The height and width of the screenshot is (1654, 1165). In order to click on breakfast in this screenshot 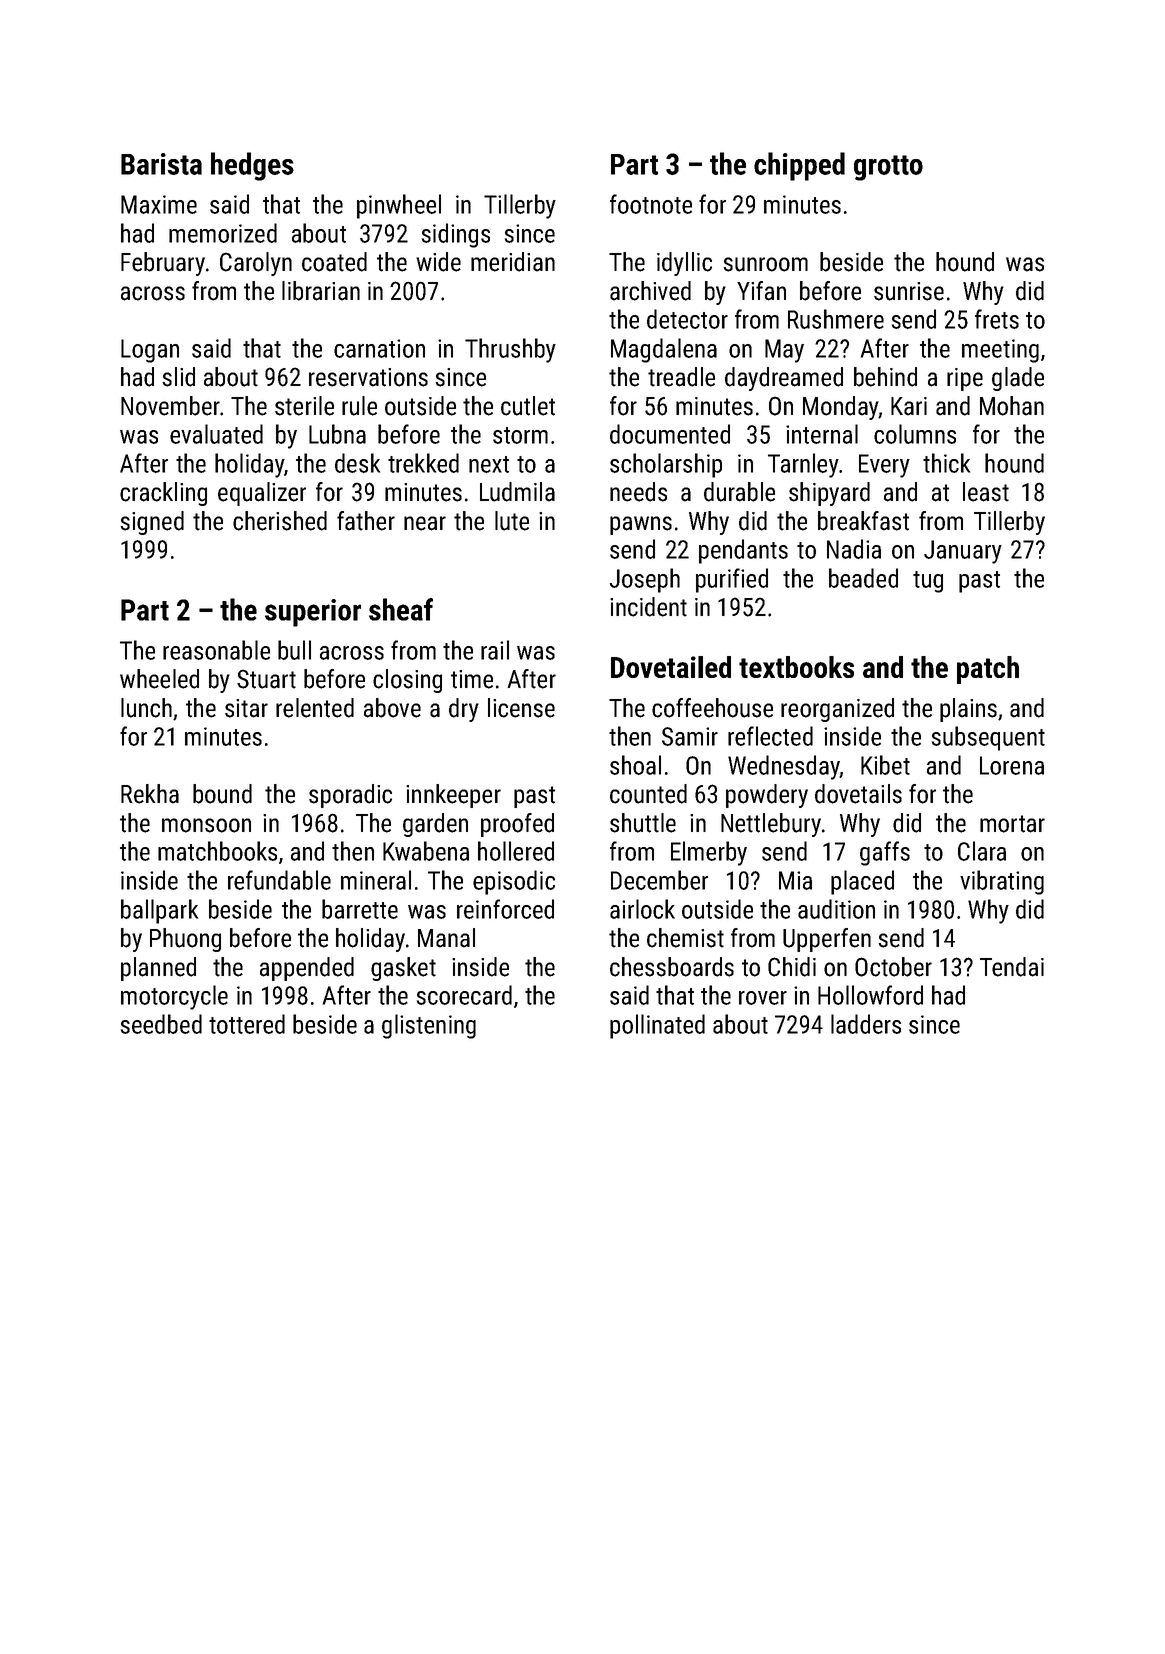, I will do `click(863, 521)`.
